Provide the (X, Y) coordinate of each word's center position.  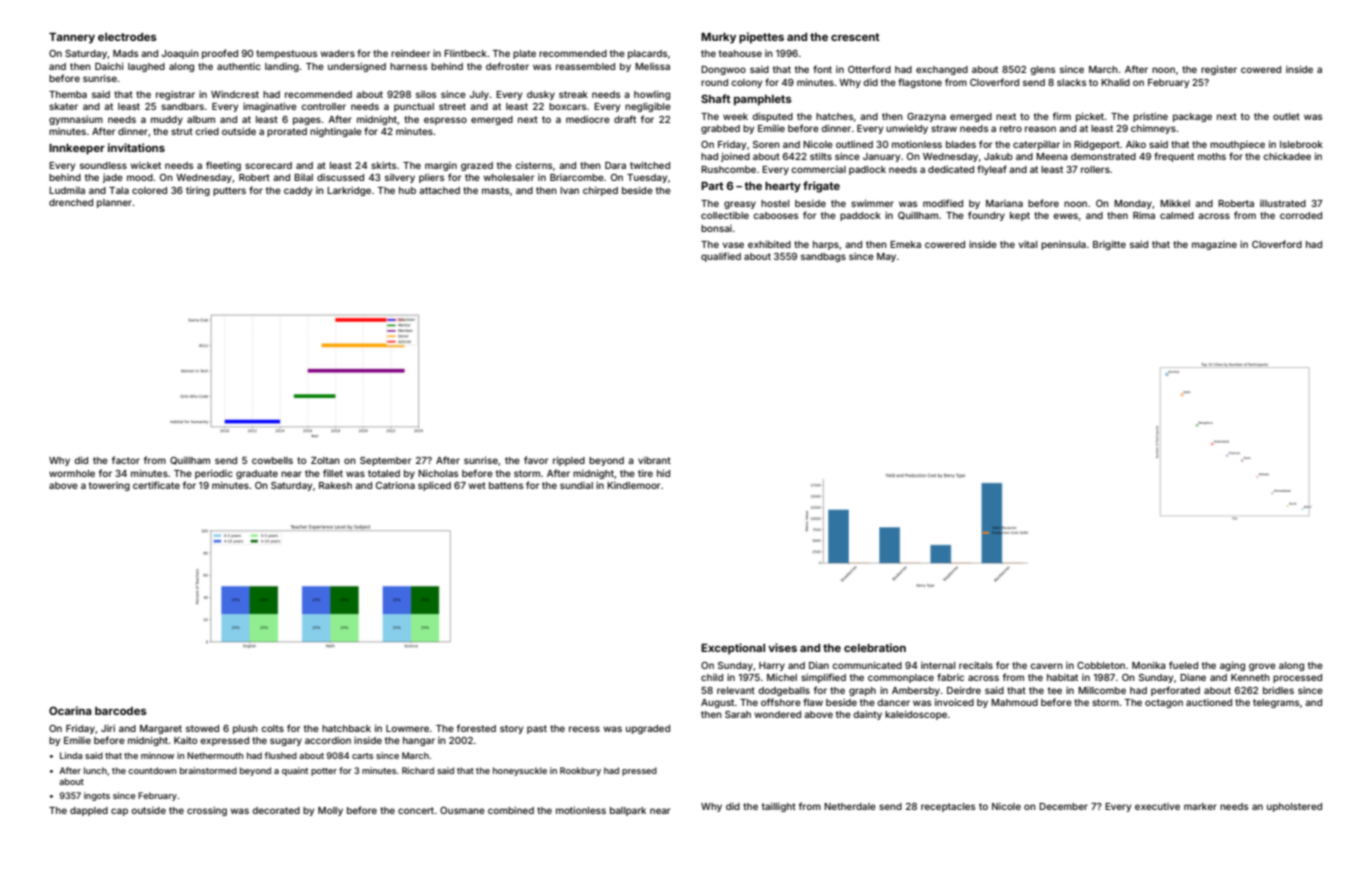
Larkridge (349, 191)
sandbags (823, 257)
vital (1028, 244)
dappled (89, 811)
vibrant (654, 460)
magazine (1214, 245)
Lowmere (407, 728)
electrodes (127, 37)
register (1219, 70)
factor (126, 460)
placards (647, 54)
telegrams (1276, 703)
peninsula (1063, 245)
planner (114, 203)
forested (476, 728)
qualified (721, 257)
